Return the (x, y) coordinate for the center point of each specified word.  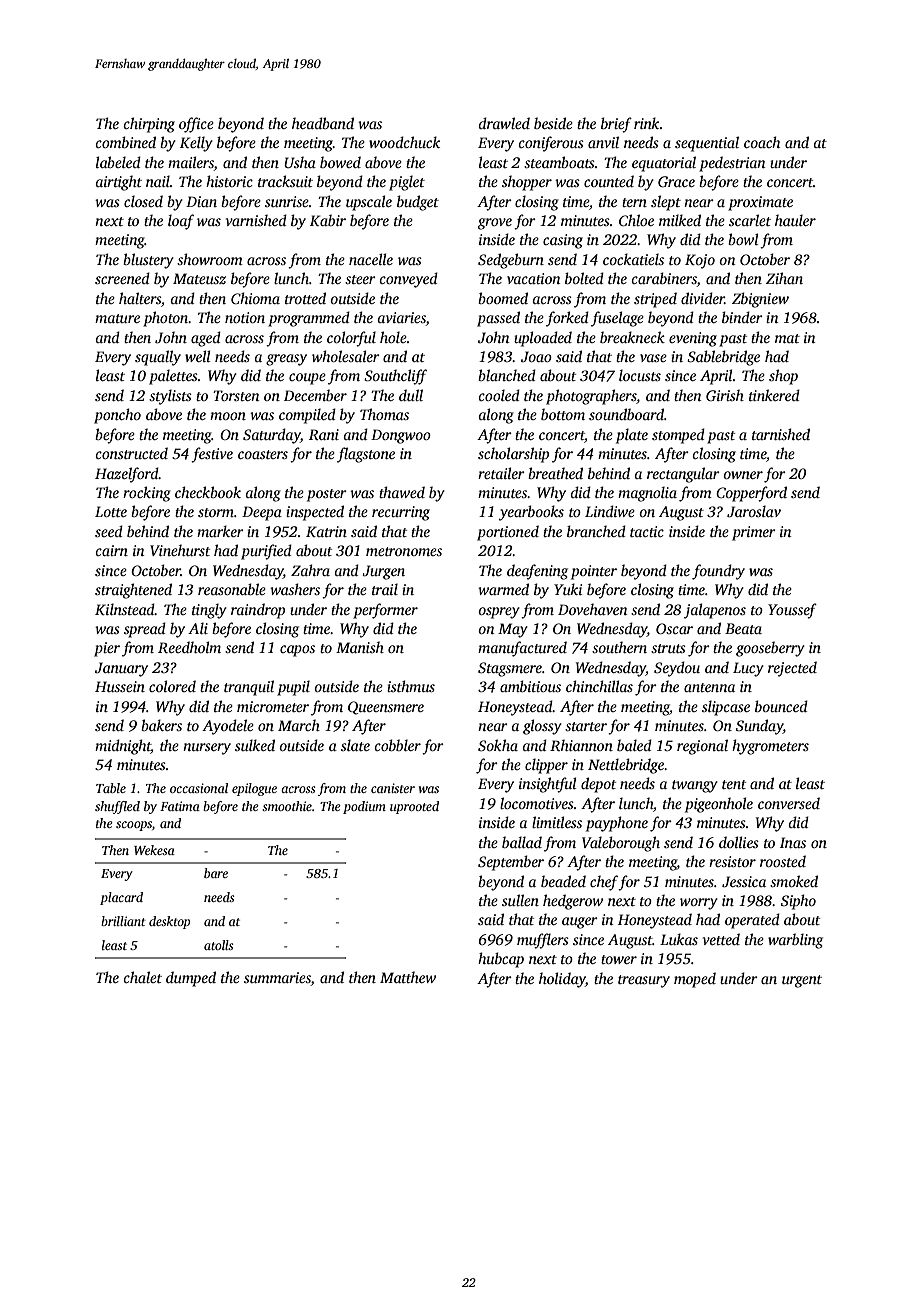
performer (385, 611)
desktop (169, 922)
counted (609, 181)
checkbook (208, 492)
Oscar (674, 628)
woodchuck (404, 142)
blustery (148, 261)
